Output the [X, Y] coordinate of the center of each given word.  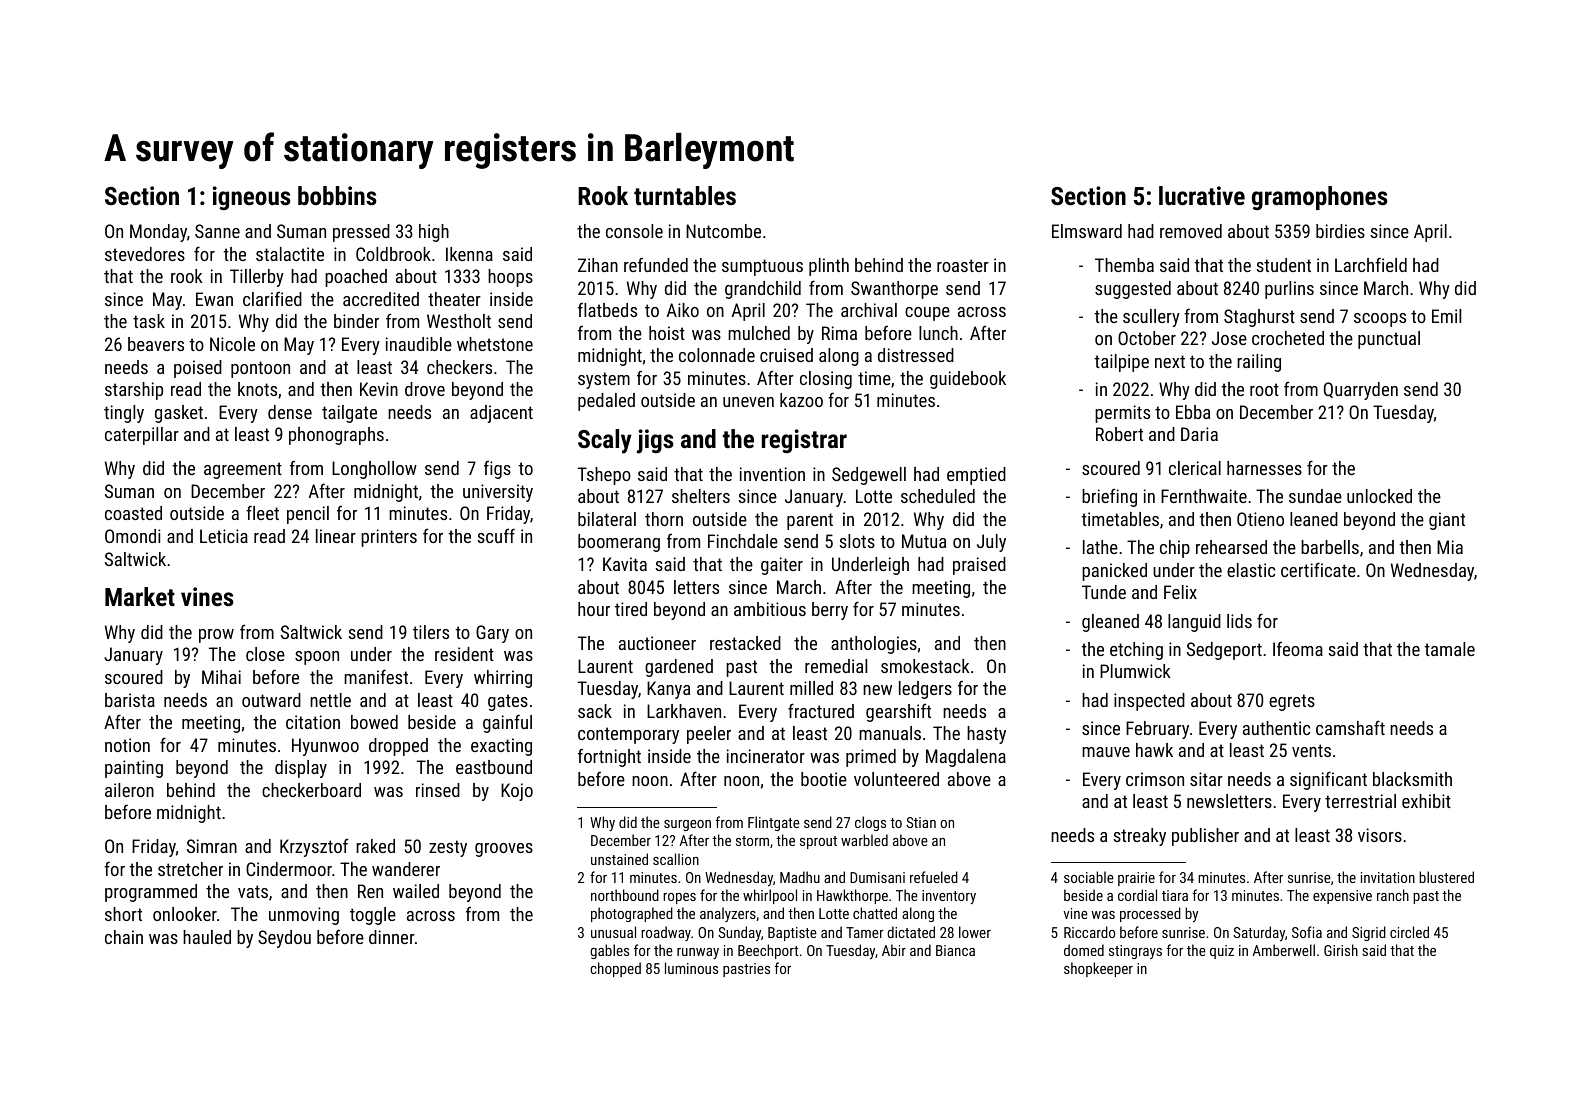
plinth [829, 267]
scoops [1380, 320]
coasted [133, 513]
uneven [748, 402]
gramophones [1320, 198]
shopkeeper [1098, 969]
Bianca [955, 950]
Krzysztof [314, 847]
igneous [252, 198]
